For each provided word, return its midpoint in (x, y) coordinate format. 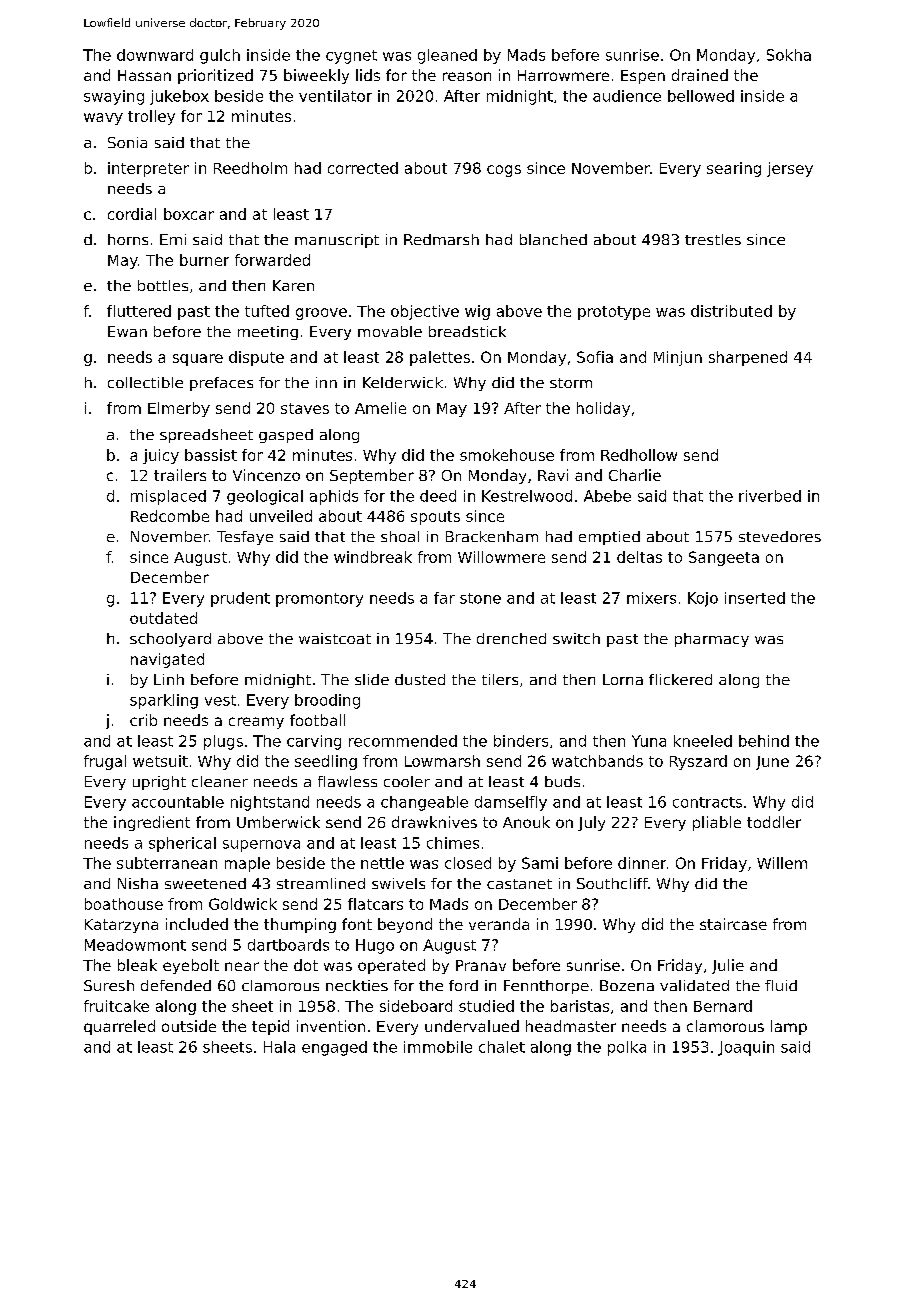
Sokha (789, 55)
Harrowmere (563, 75)
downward (155, 55)
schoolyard (170, 640)
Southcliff (612, 883)
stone (480, 598)
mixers (651, 598)
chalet (502, 1047)
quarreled (119, 1027)
